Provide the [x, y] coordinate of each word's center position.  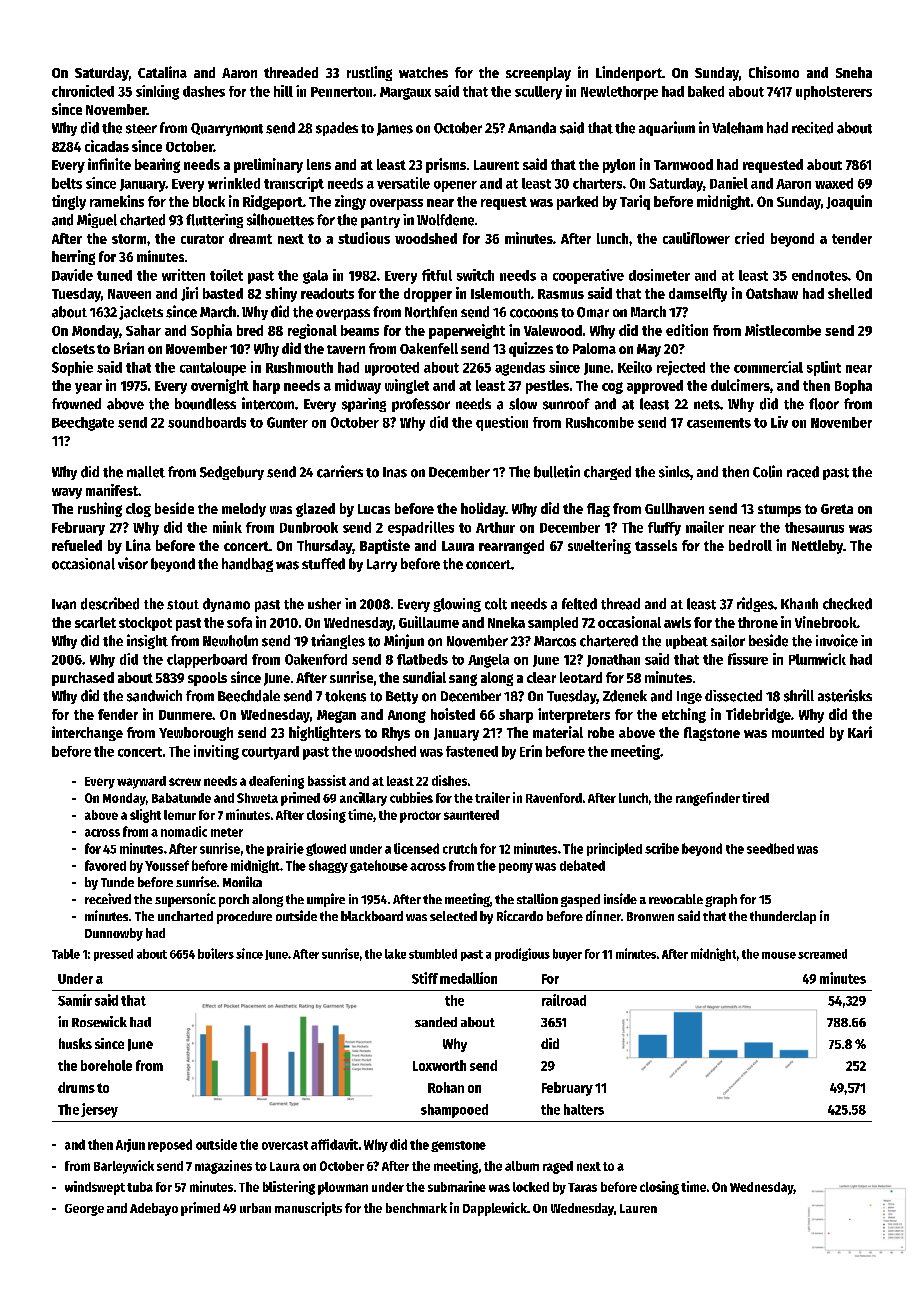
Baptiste [385, 546]
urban [255, 1208]
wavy [67, 493]
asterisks [845, 695]
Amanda [532, 128]
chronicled [83, 91]
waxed [834, 183]
